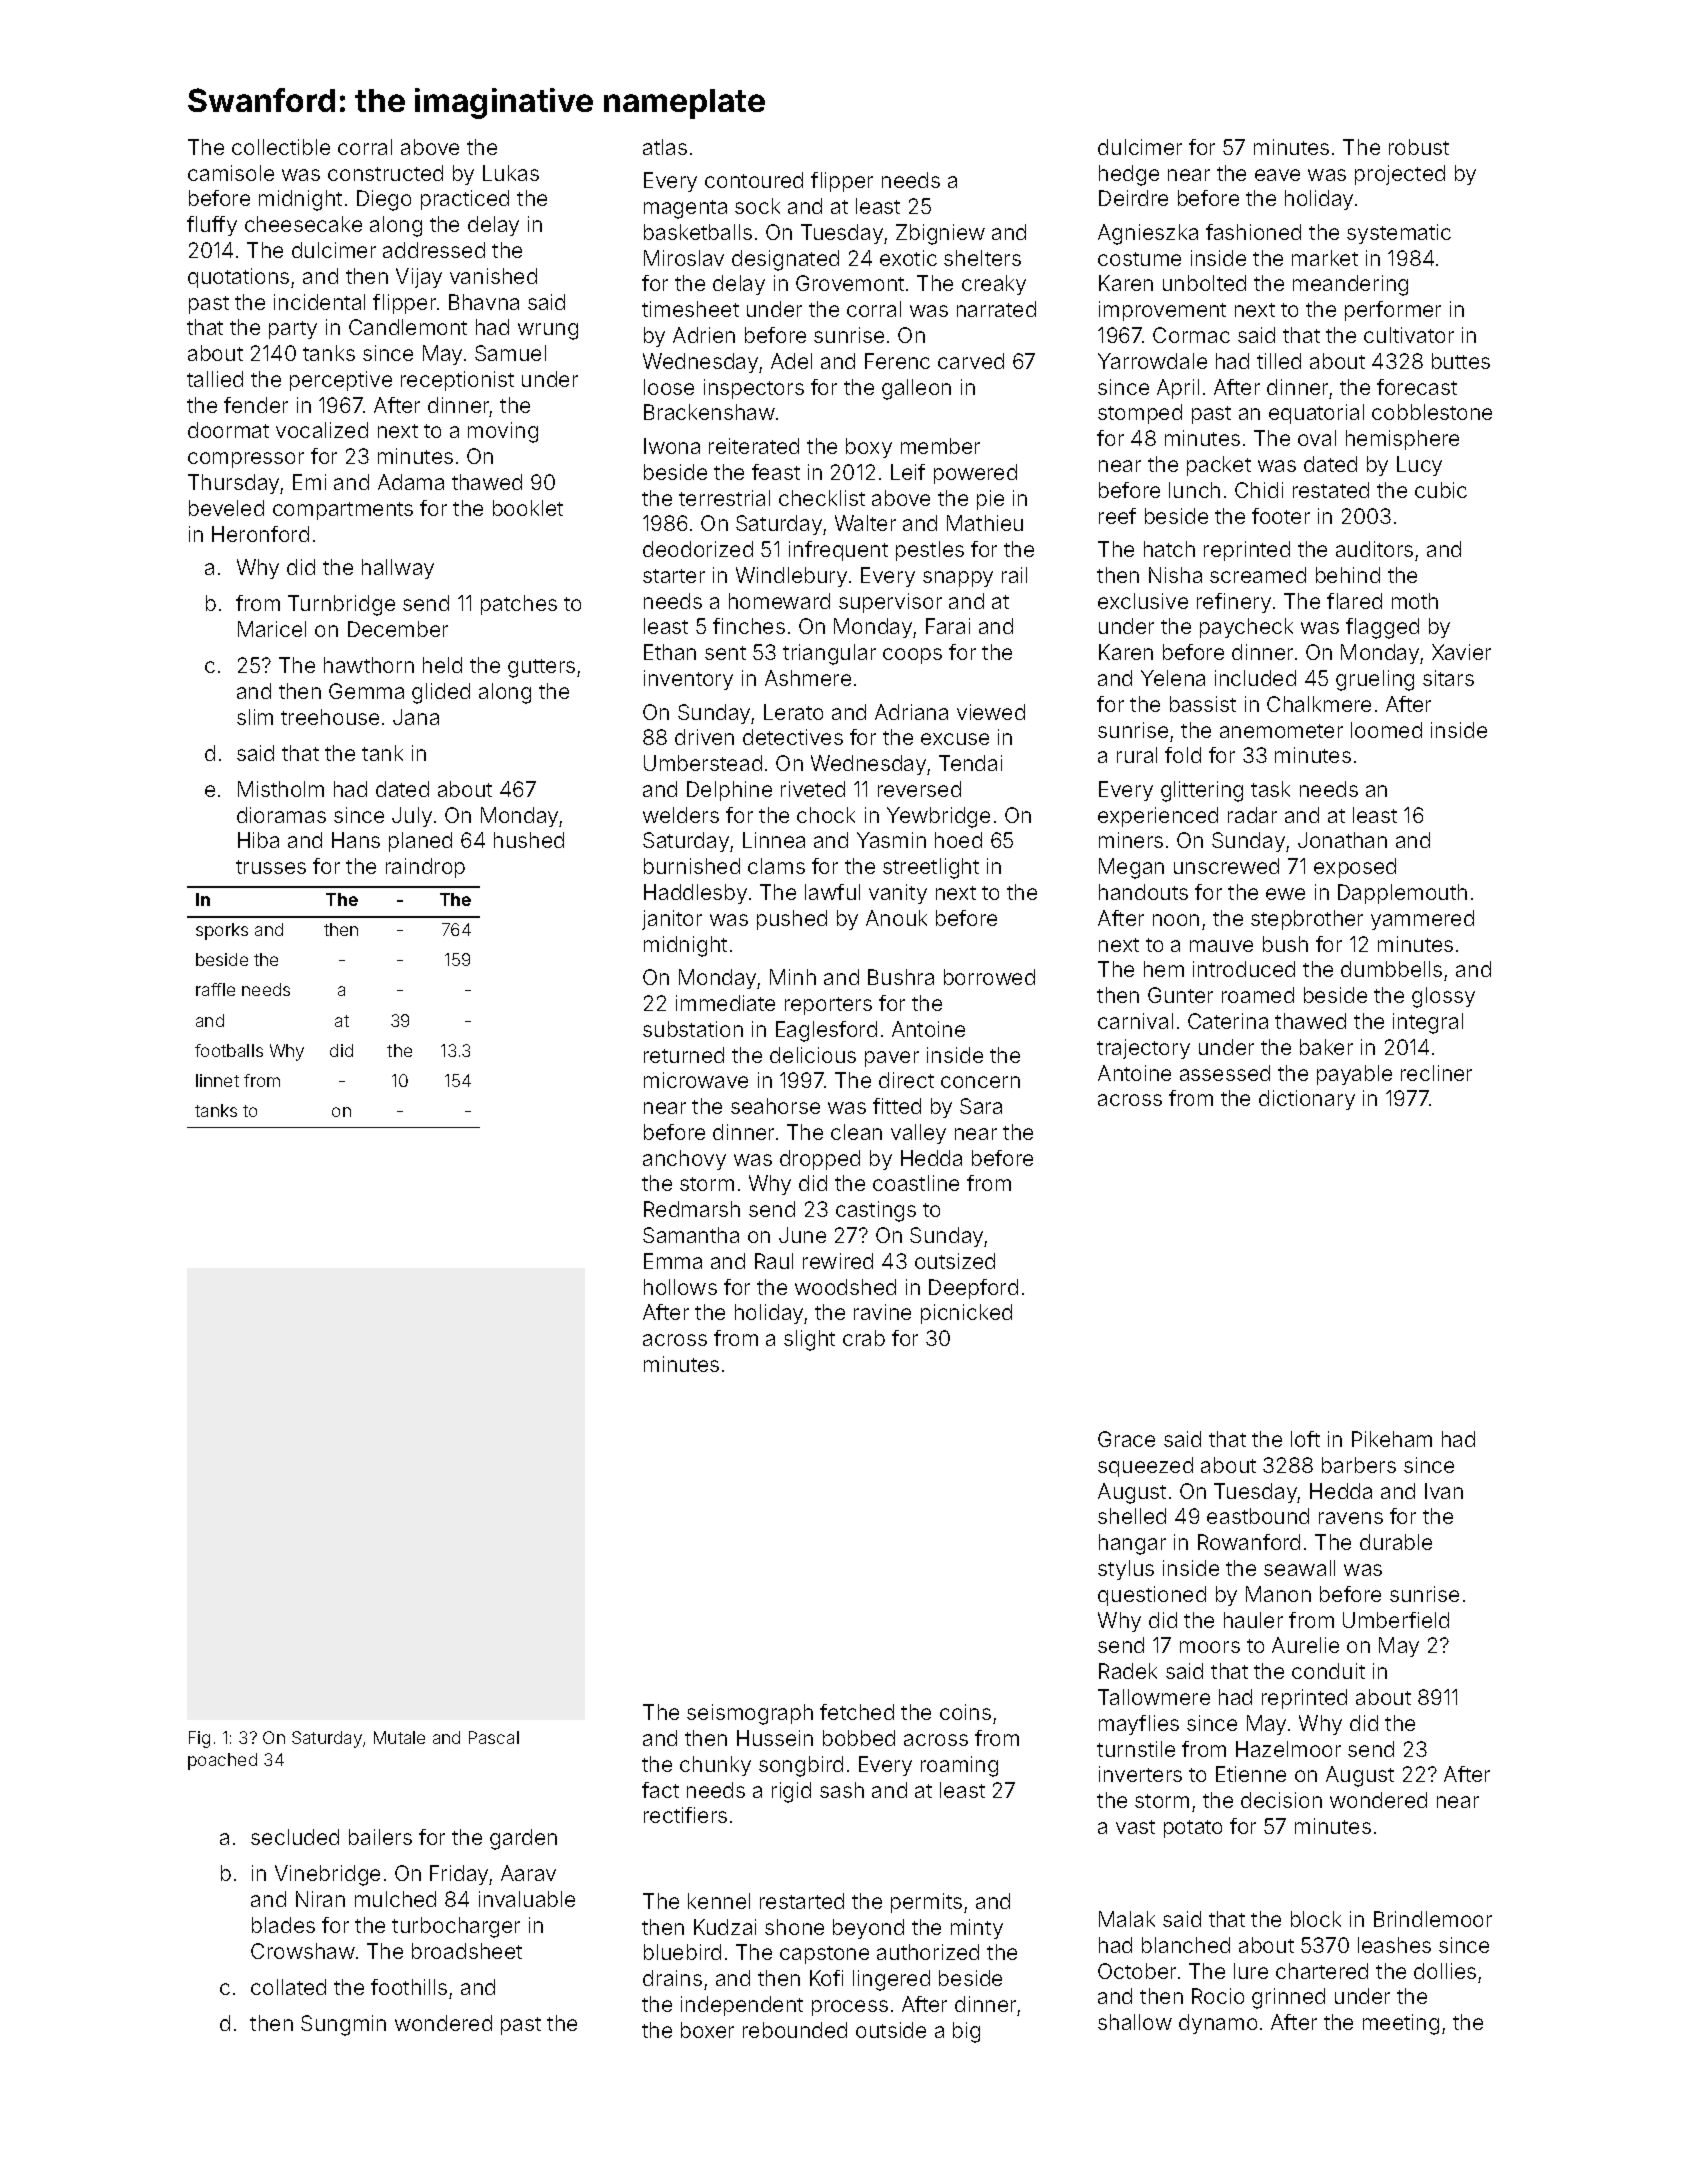  What do you see at coordinates (680, 1287) in the document?
I see `hollows` at bounding box center [680, 1287].
